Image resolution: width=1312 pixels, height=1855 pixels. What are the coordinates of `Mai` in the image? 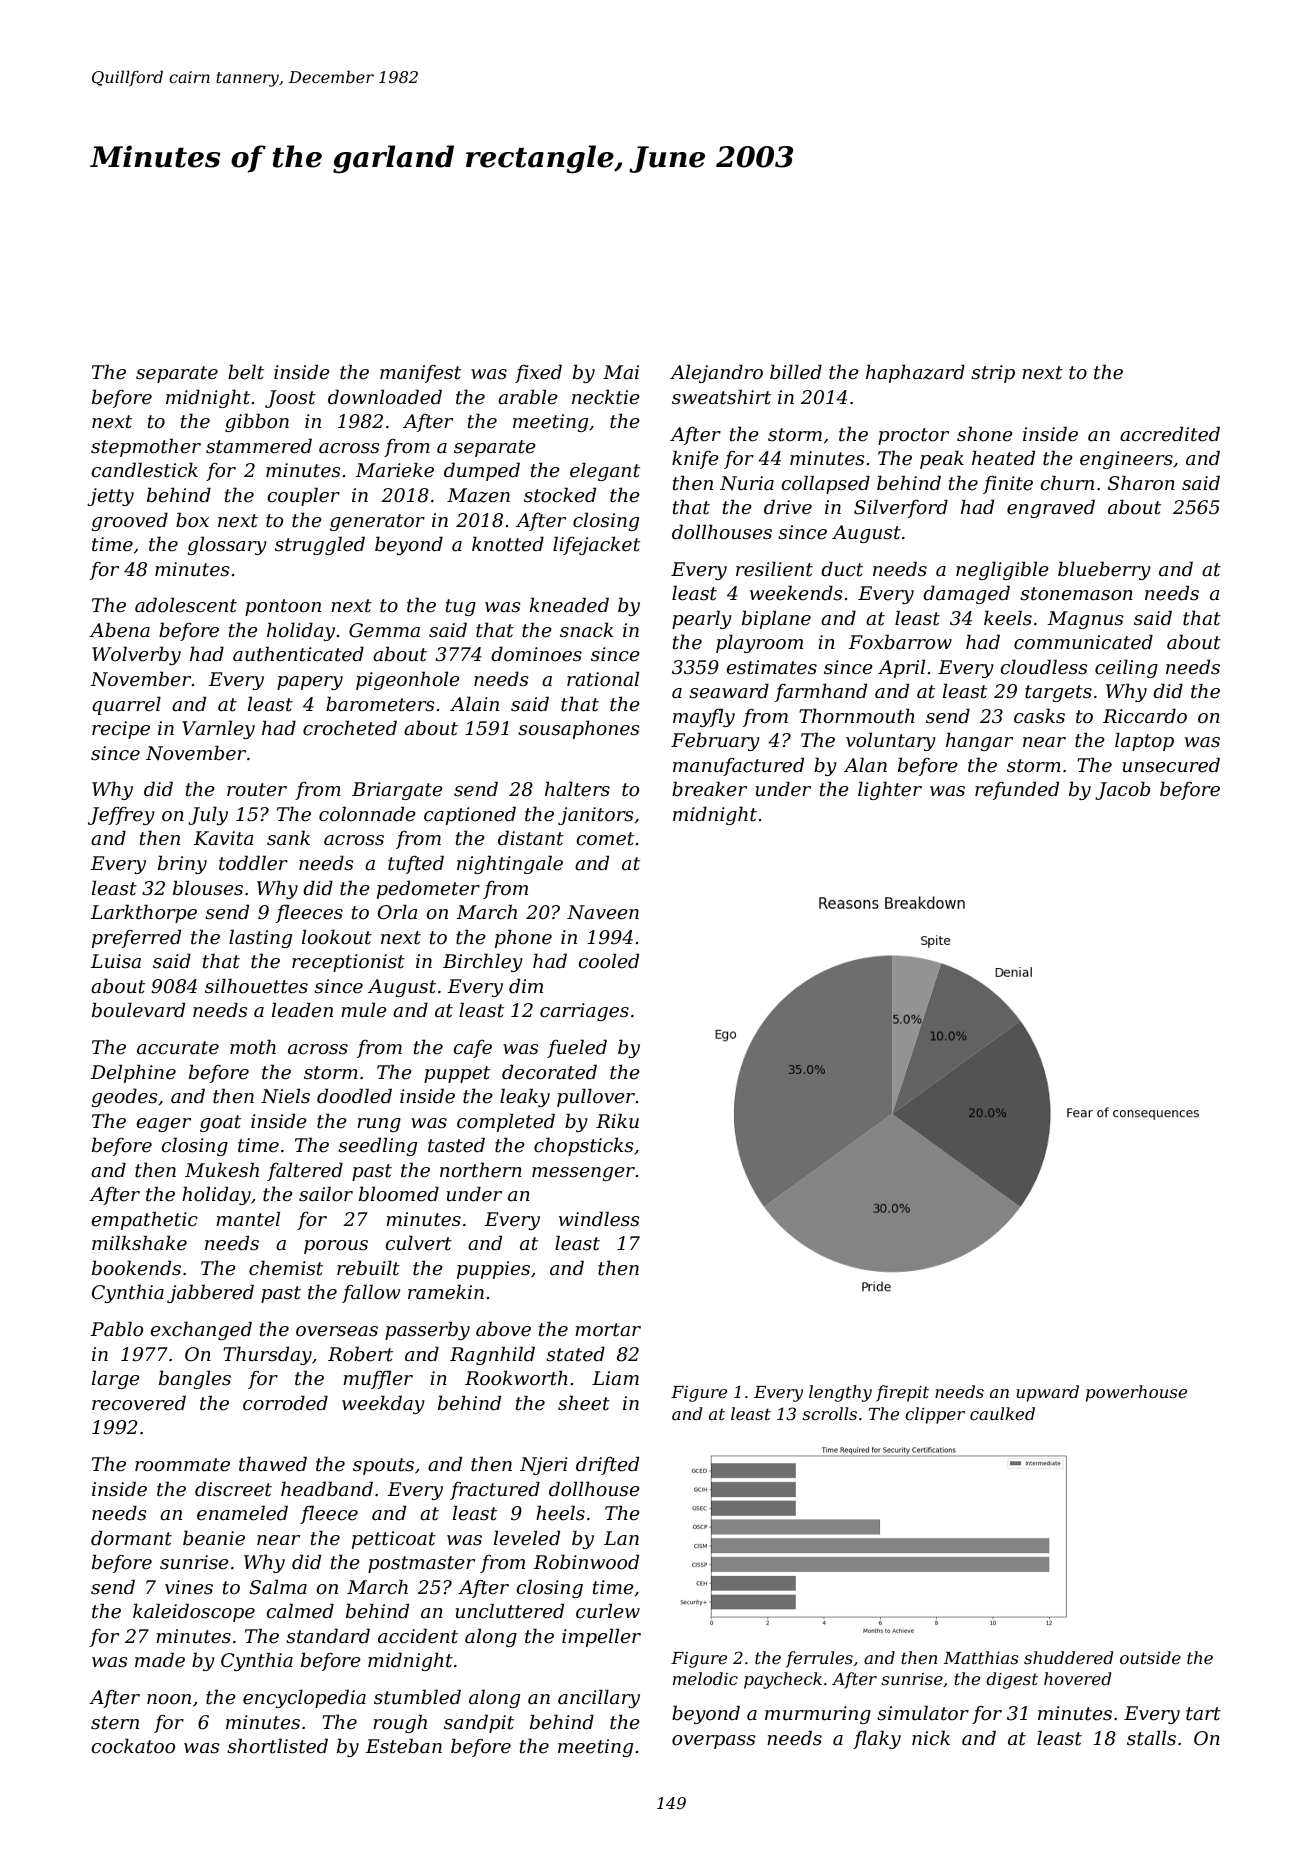 It's located at (621, 372).
